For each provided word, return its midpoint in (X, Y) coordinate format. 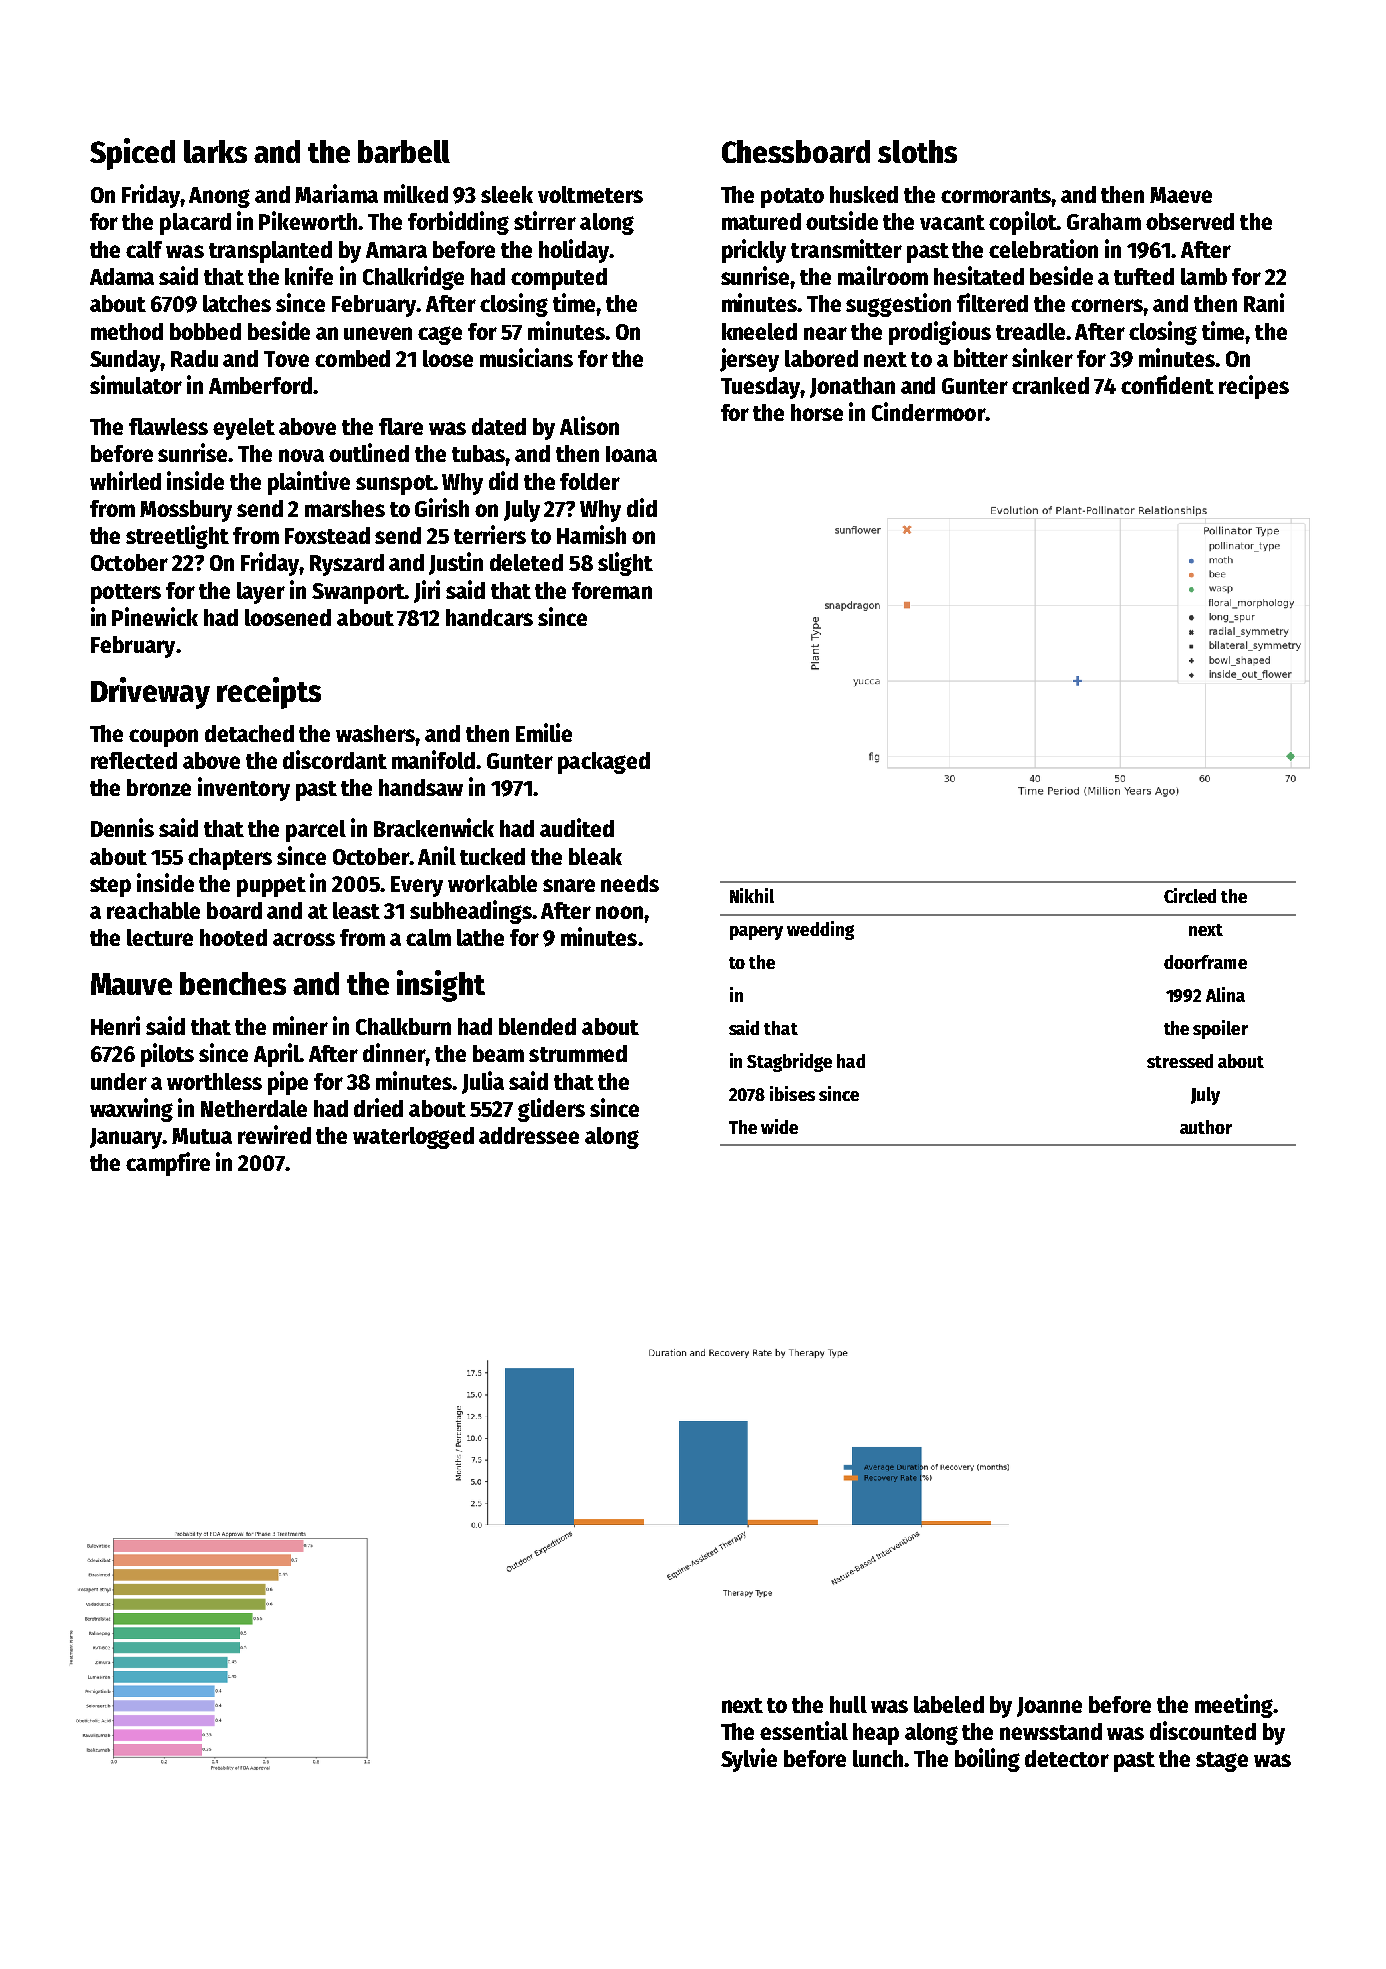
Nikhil (752, 895)
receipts (269, 693)
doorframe (1205, 962)
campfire (168, 1164)
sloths (917, 151)
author (1206, 1127)
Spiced (132, 154)
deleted (526, 562)
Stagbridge (789, 1062)
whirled (125, 480)
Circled (1190, 895)
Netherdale (254, 1108)
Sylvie (749, 1760)
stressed (1180, 1061)
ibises (792, 1093)
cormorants (996, 195)
